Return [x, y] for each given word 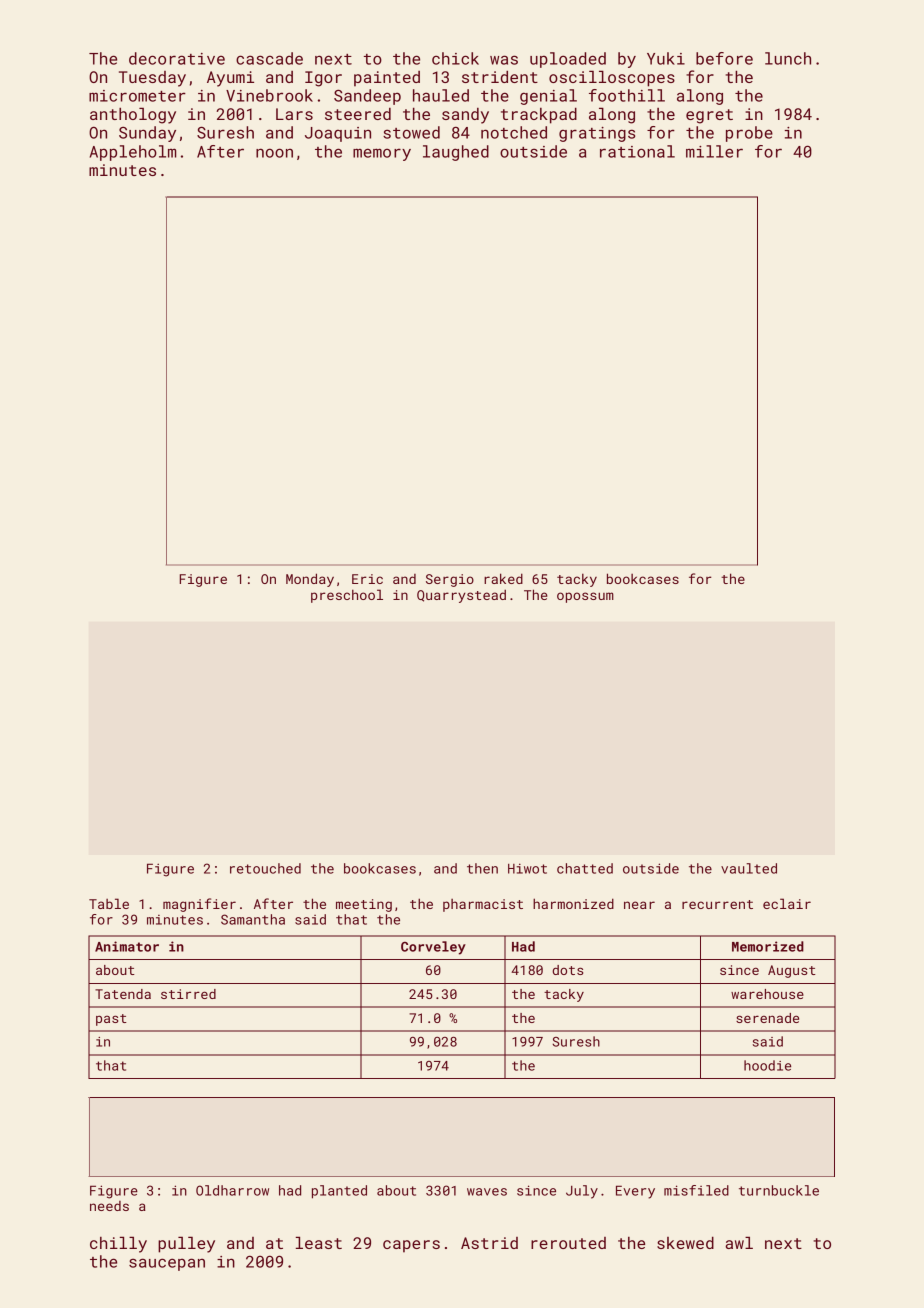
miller [714, 151]
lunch [788, 58]
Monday [310, 580]
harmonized [573, 903]
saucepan [167, 1264]
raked [503, 578]
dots [567, 970]
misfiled [696, 1190]
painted [387, 79]
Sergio [450, 580]
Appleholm [133, 153]
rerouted [568, 1243]
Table [109, 903]
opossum [585, 597]
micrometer [137, 96]
